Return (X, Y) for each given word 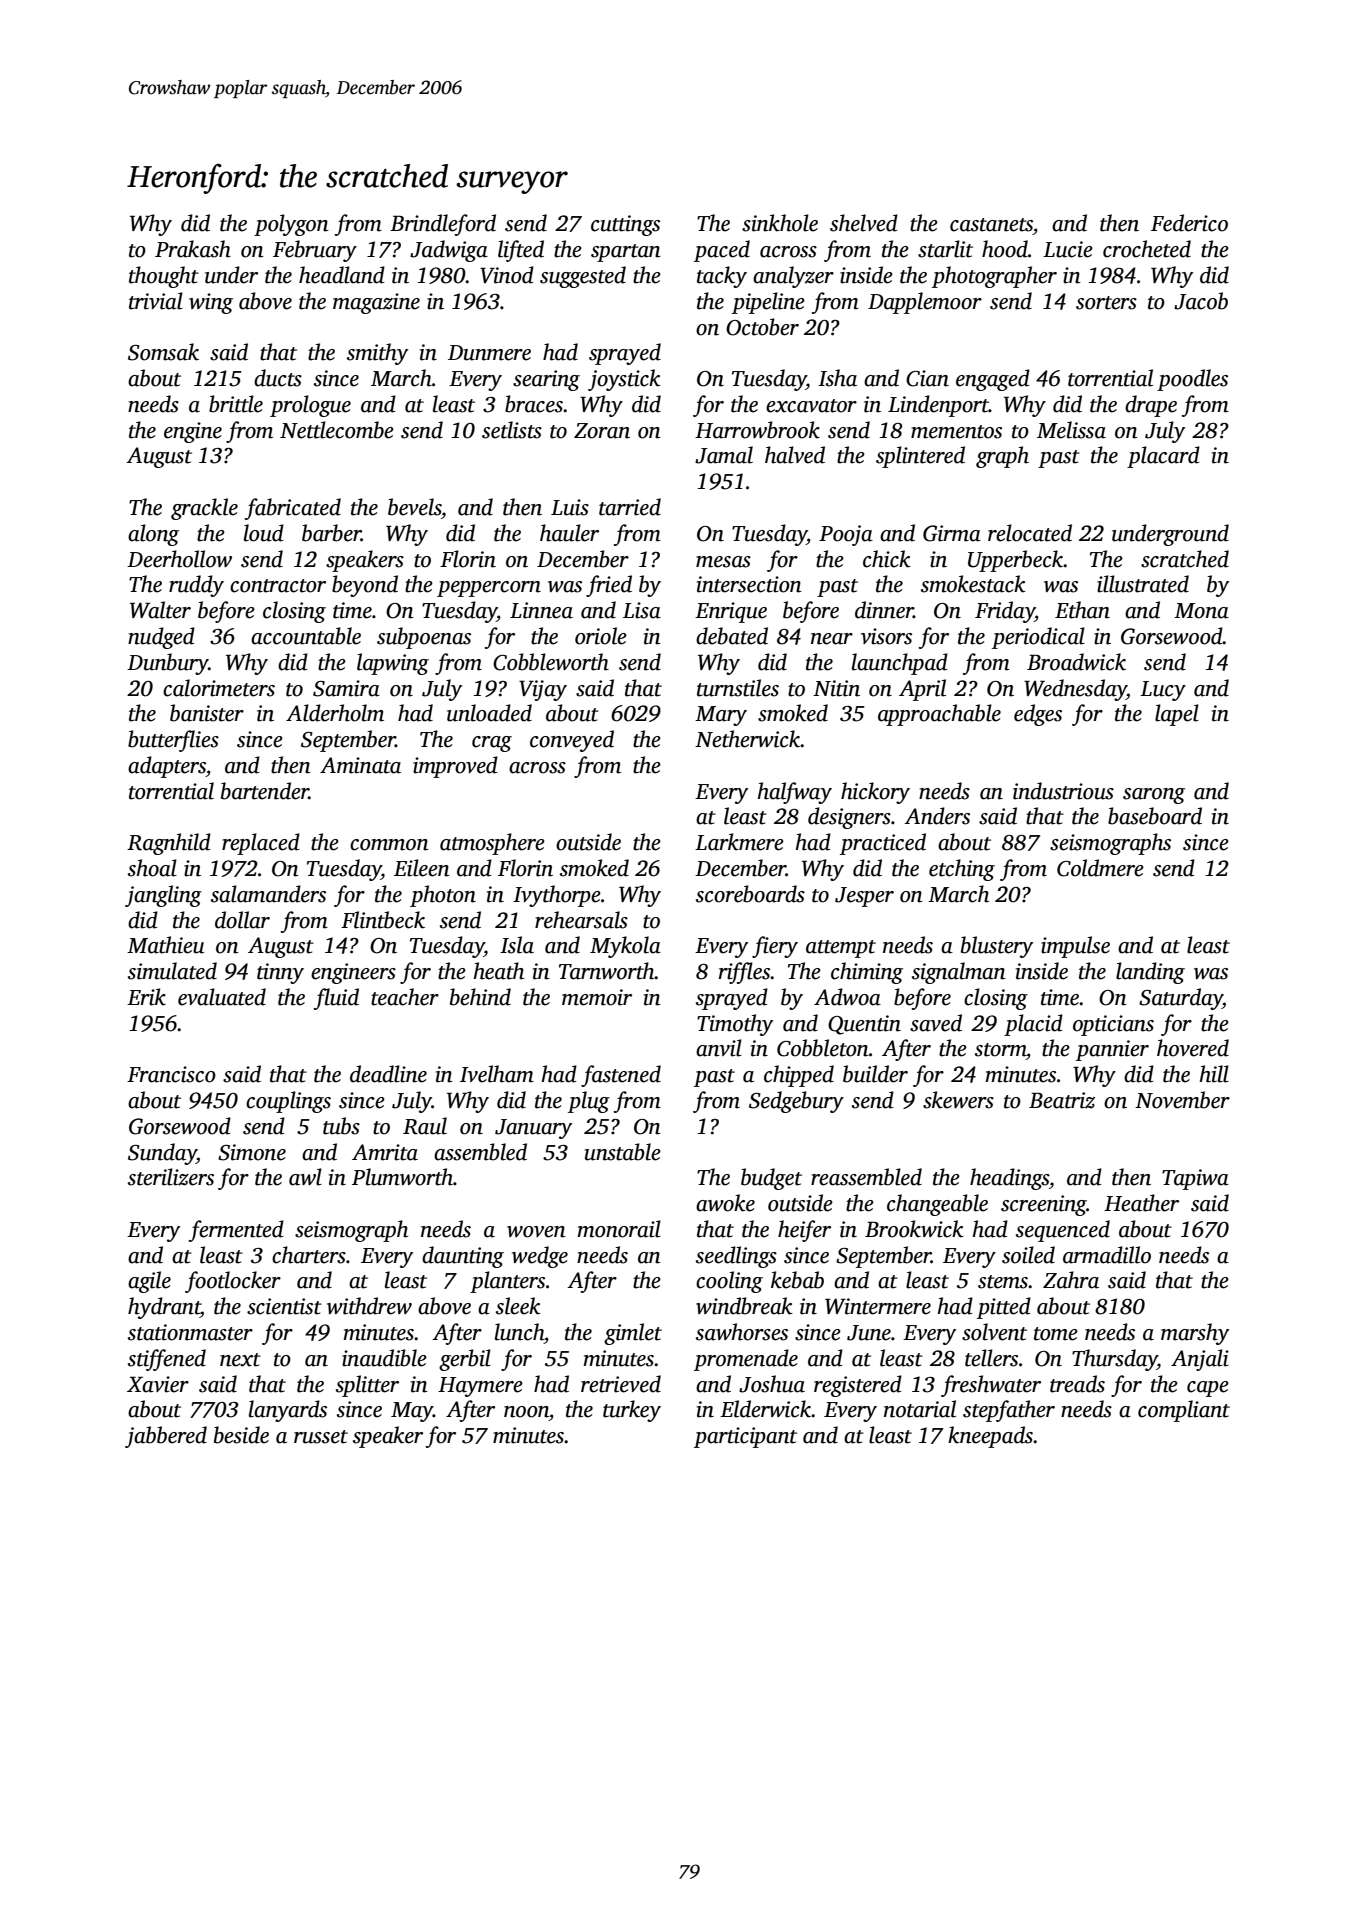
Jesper (864, 897)
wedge (540, 1257)
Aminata (360, 765)
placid (1033, 1025)
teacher (405, 997)
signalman (959, 973)
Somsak (163, 352)
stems (1003, 1282)
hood (1005, 249)
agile (149, 1282)
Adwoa (847, 997)
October (762, 327)
